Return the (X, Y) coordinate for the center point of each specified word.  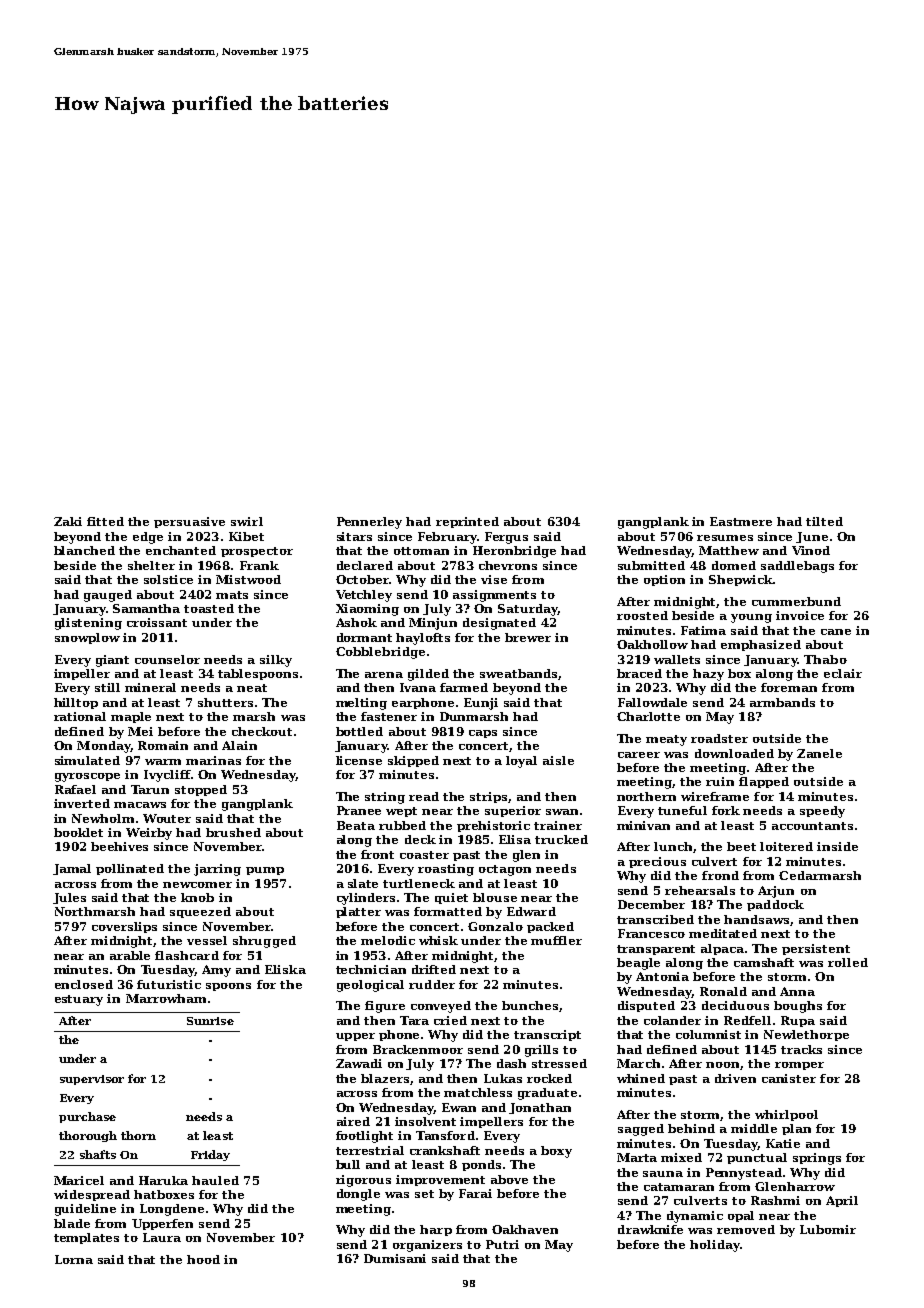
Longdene (172, 1210)
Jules (69, 898)
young (751, 618)
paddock (775, 905)
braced (639, 673)
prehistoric (493, 826)
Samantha (146, 608)
